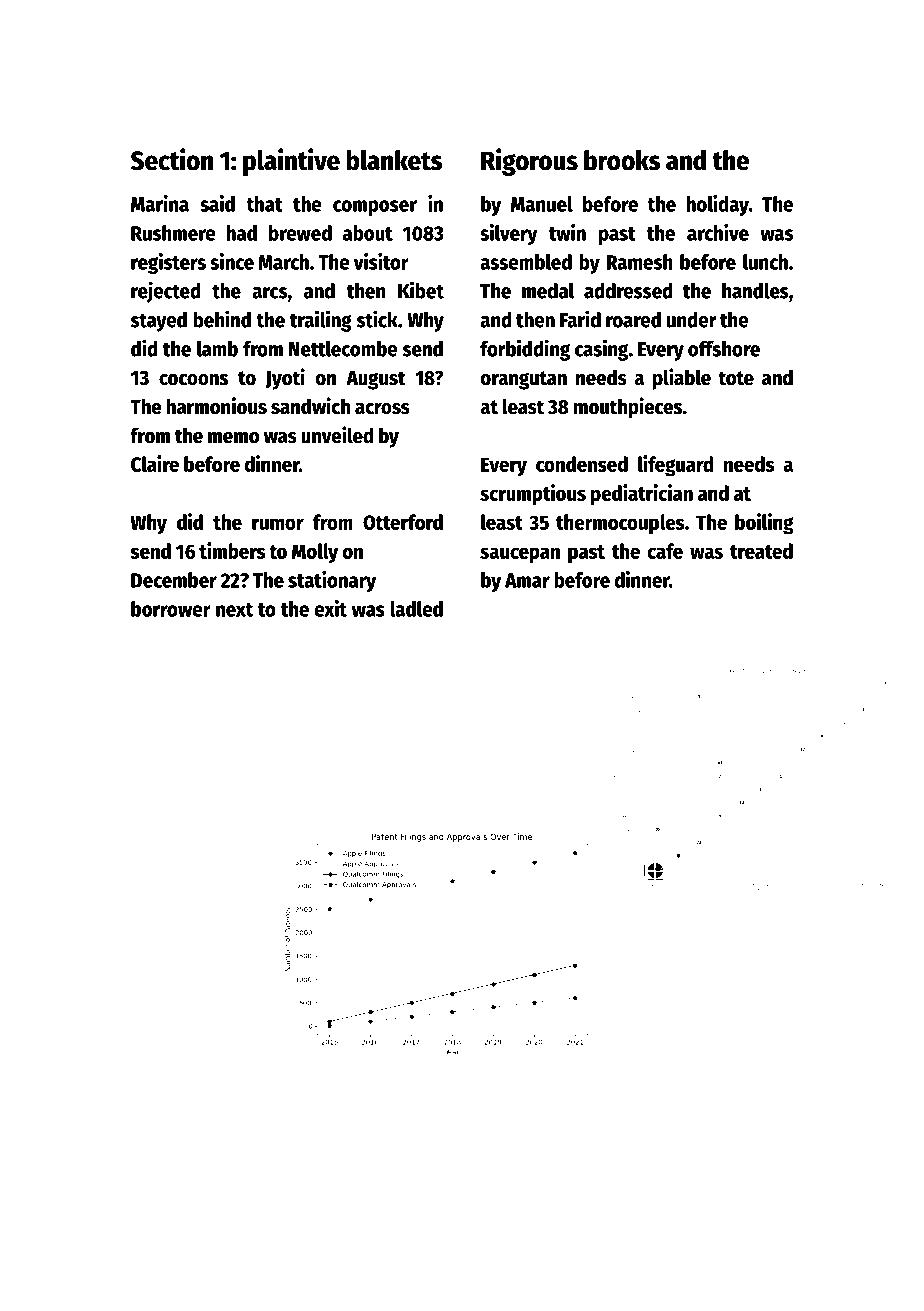  Describe the element at coordinates (736, 378) in the screenshot. I see `tote` at that location.
